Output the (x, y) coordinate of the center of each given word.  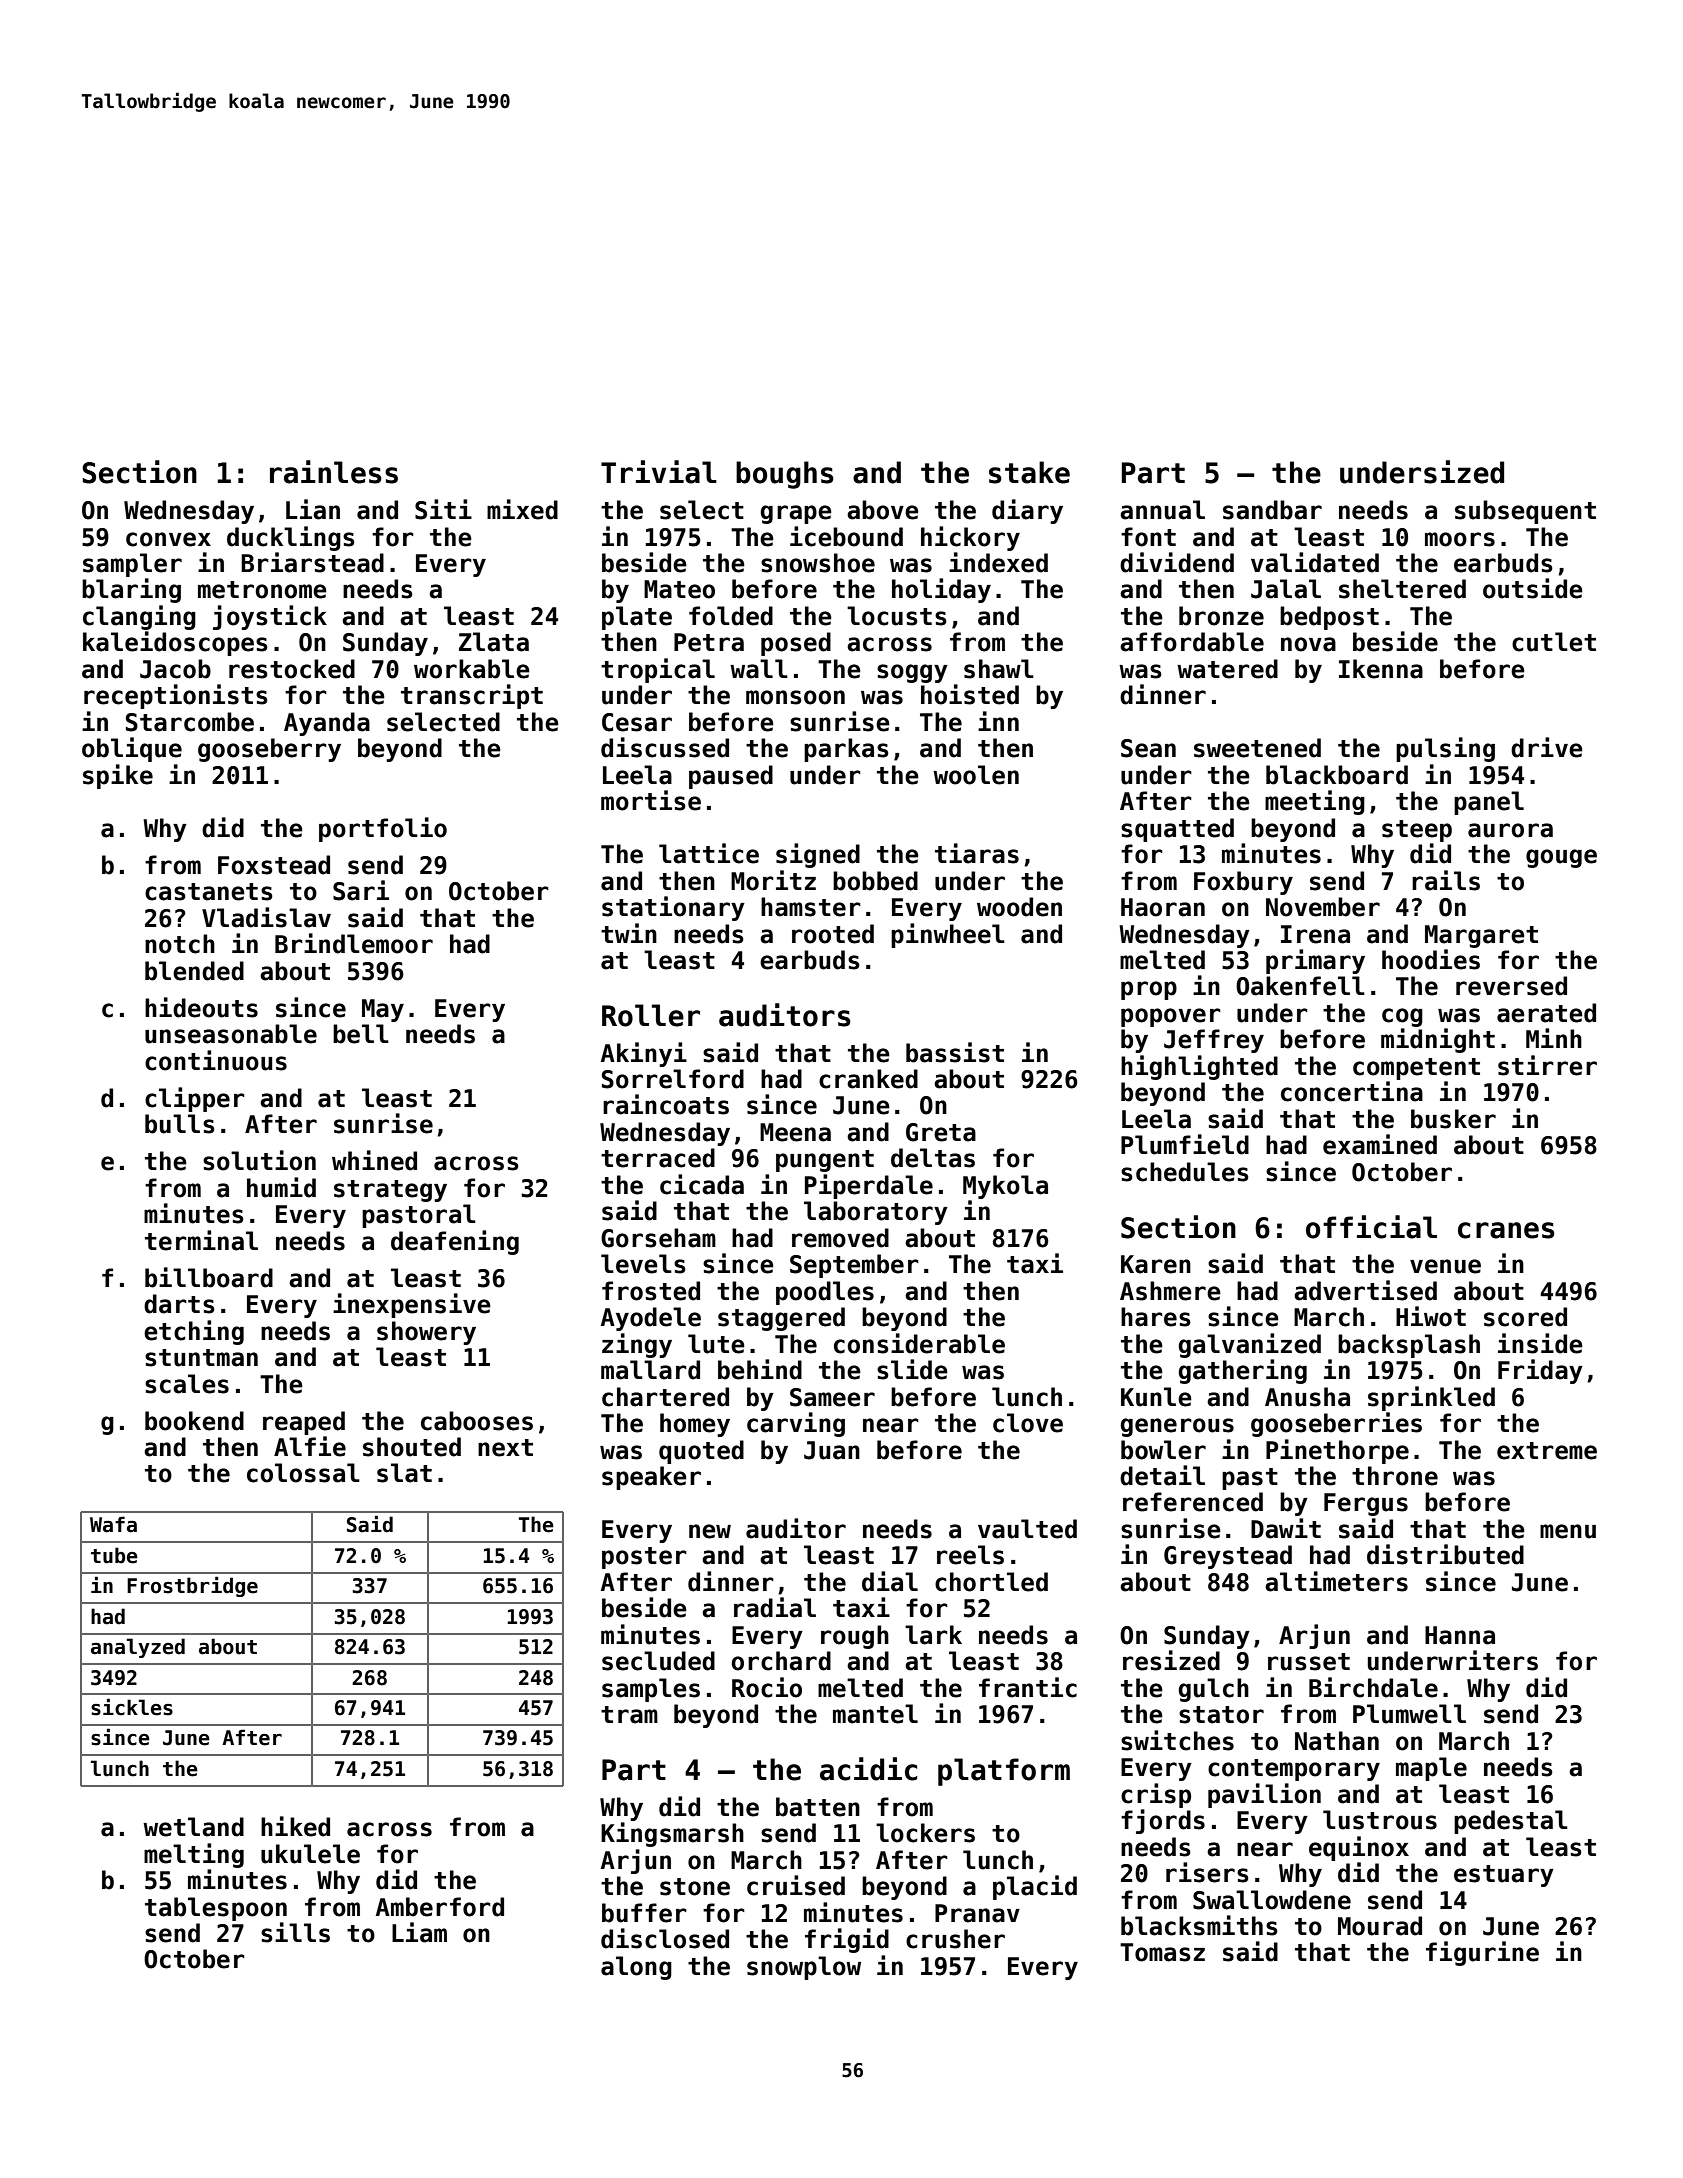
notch (180, 944)
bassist (955, 1052)
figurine (1482, 1953)
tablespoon (216, 1909)
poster (644, 1558)
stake (1029, 472)
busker (1453, 1119)
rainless (334, 472)
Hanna (1460, 1635)
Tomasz (1162, 1952)
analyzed (138, 1648)
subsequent (1525, 512)
